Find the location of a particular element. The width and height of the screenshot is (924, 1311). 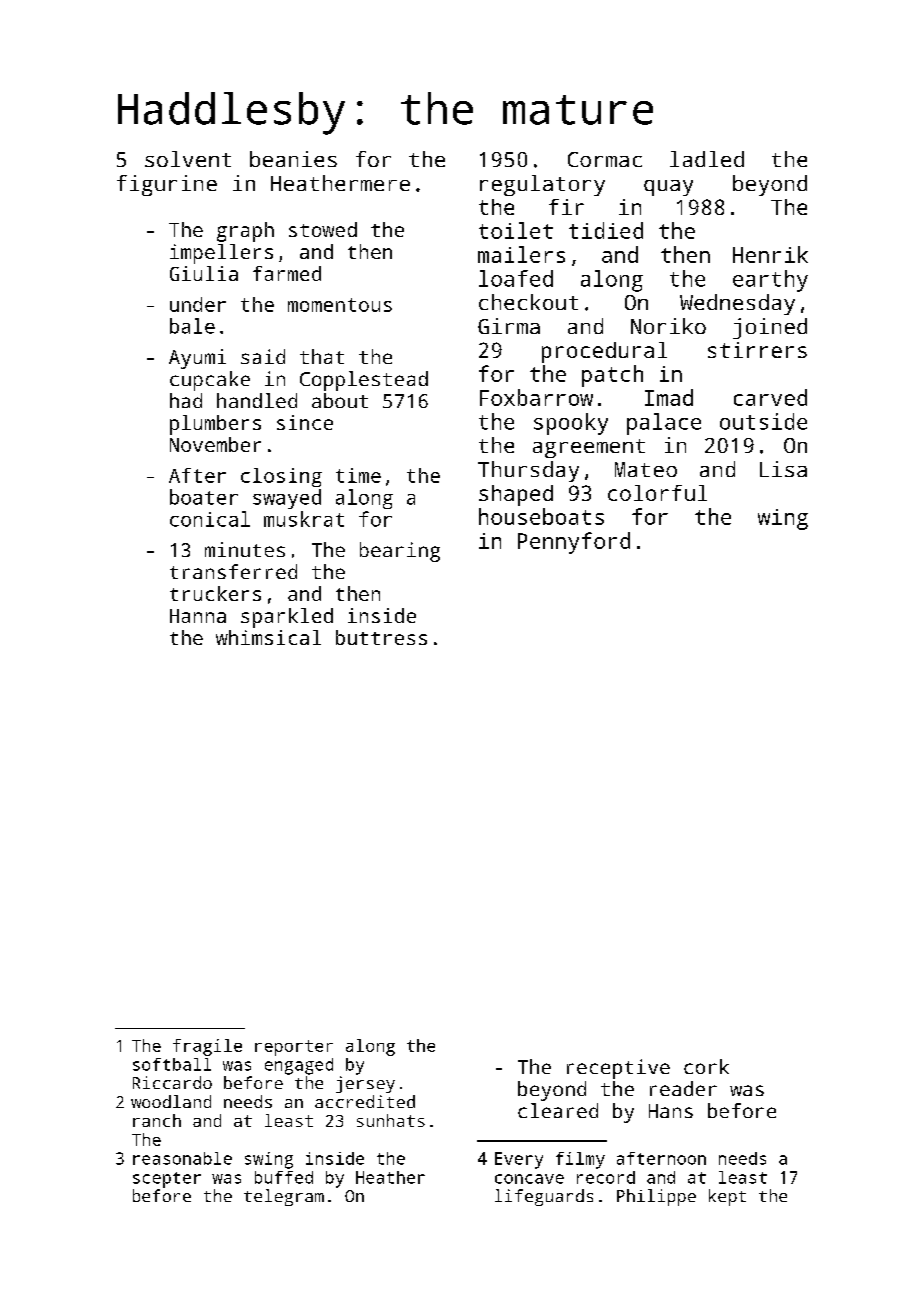

whimsical is located at coordinates (268, 637).
